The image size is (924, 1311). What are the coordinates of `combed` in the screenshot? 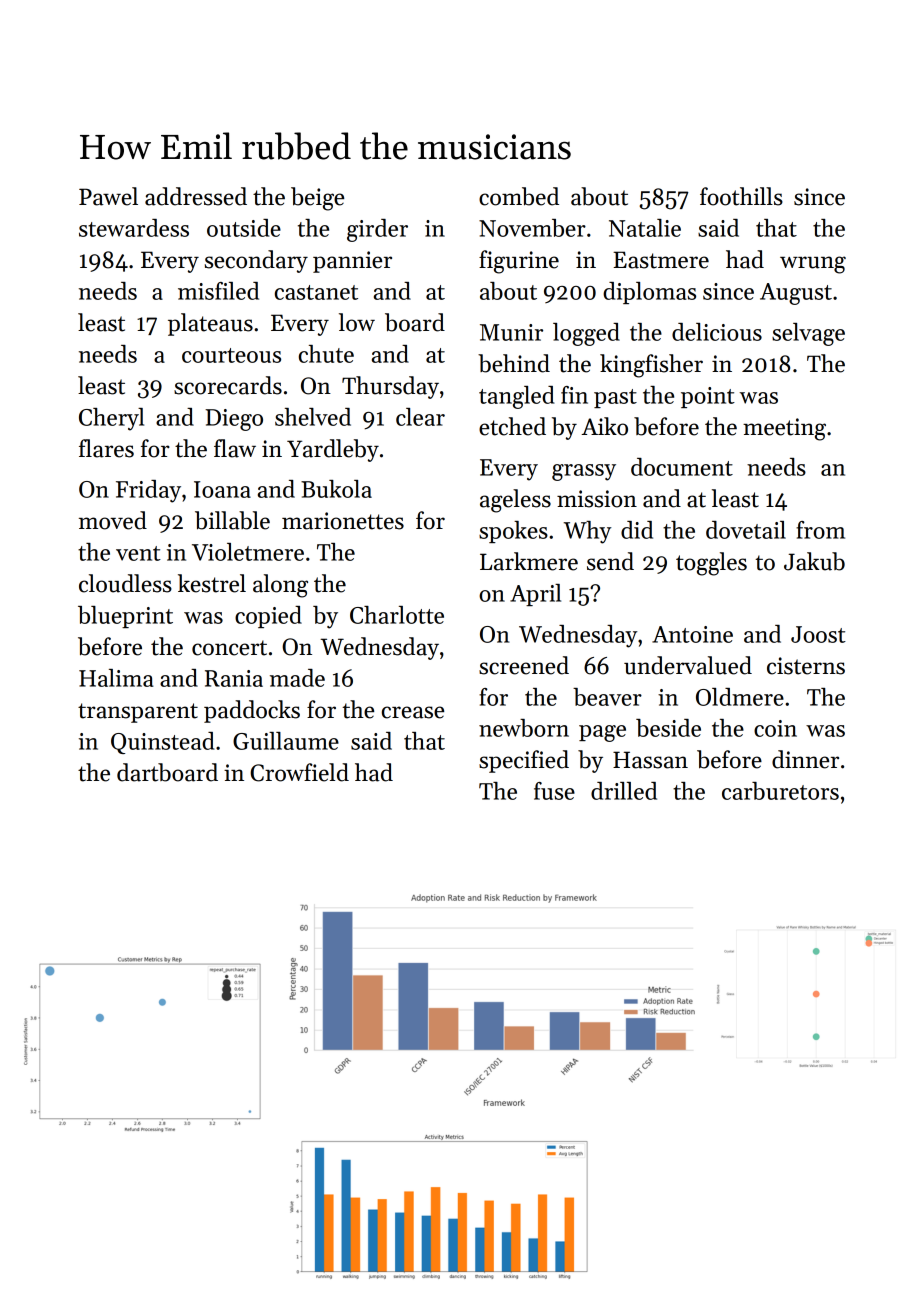 It's located at (519, 196).
